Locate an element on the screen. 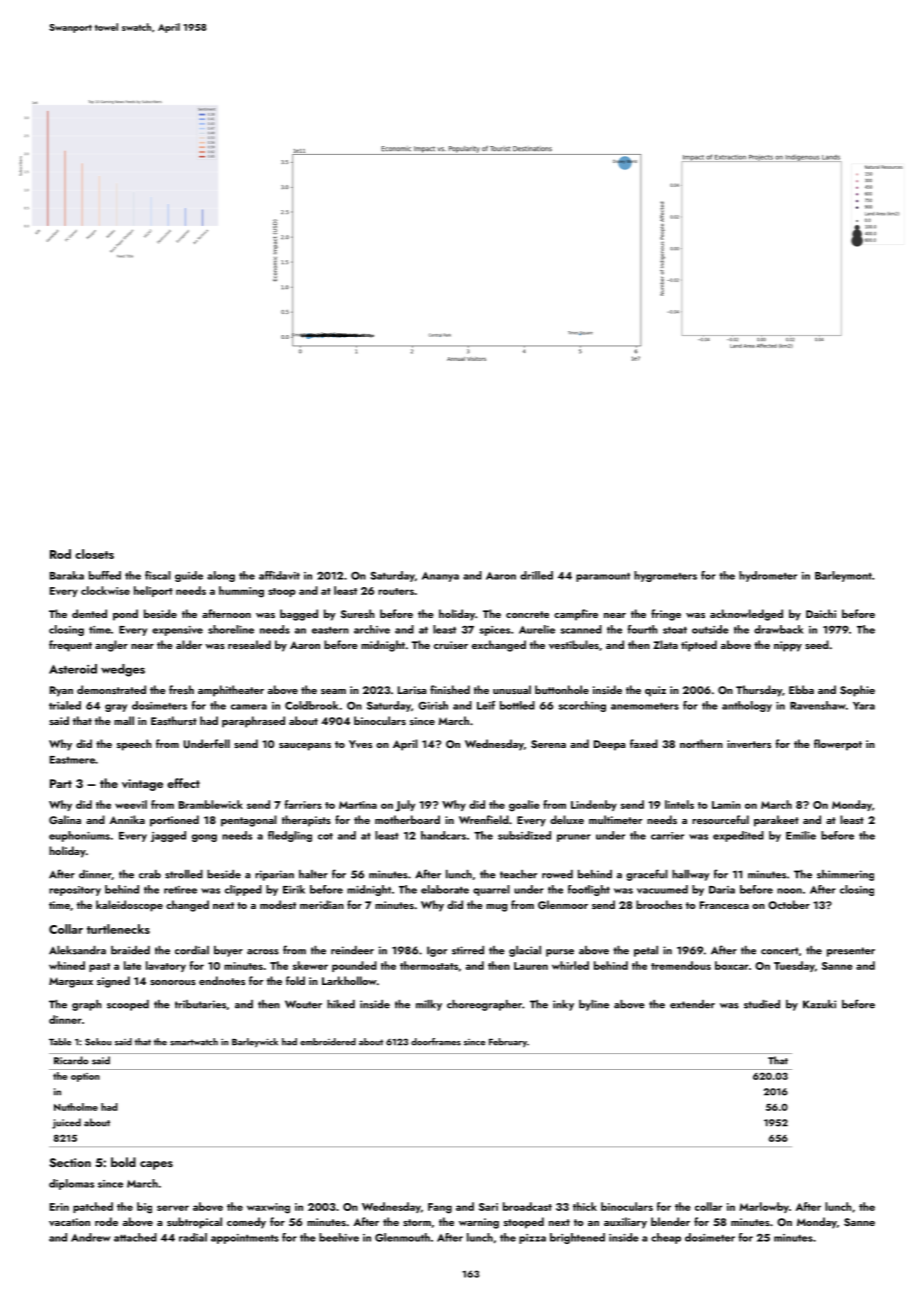 The image size is (924, 1308). juiced is located at coordinates (66, 1123).
